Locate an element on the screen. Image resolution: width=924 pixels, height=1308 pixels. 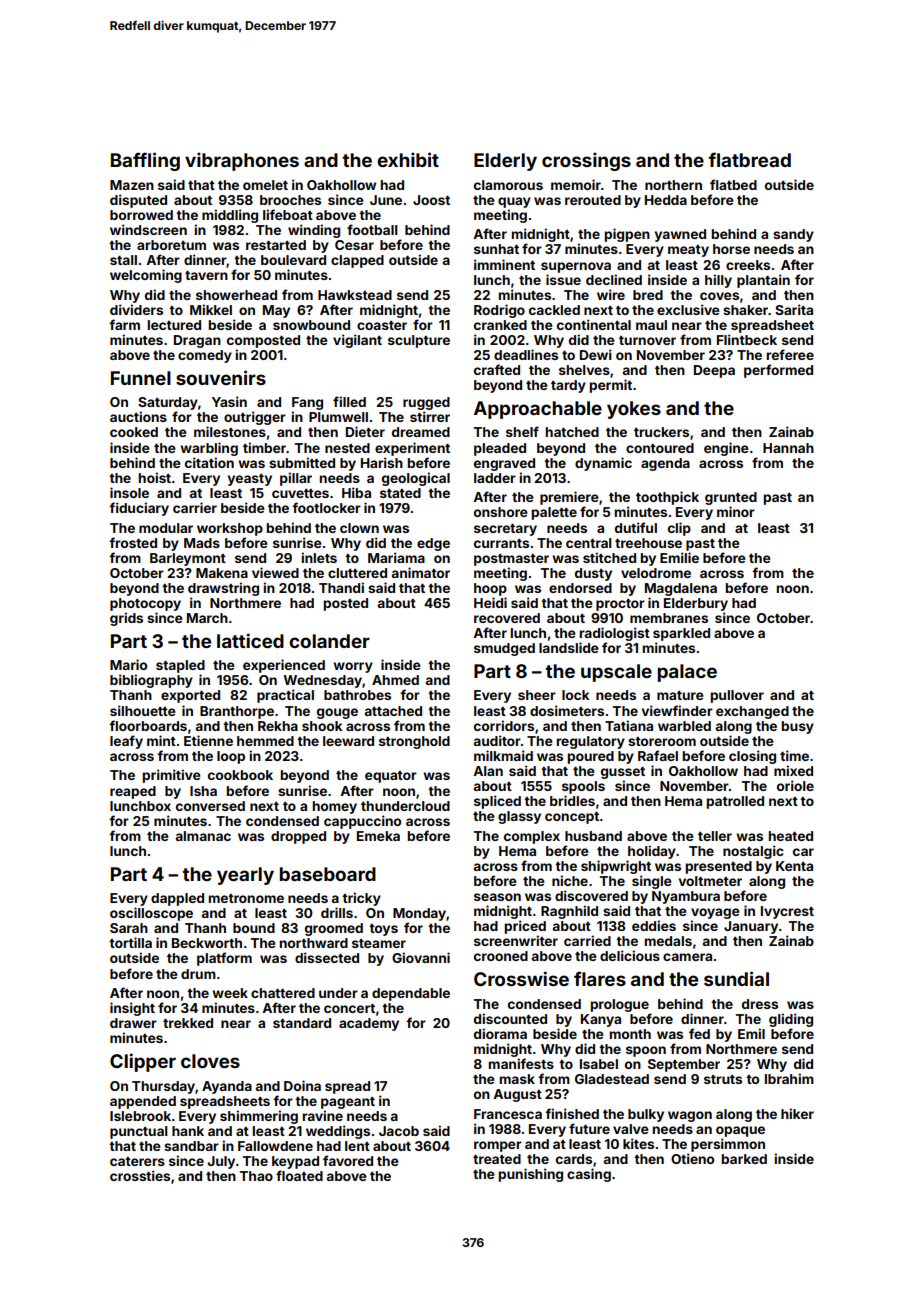
Mazen is located at coordinates (132, 185).
